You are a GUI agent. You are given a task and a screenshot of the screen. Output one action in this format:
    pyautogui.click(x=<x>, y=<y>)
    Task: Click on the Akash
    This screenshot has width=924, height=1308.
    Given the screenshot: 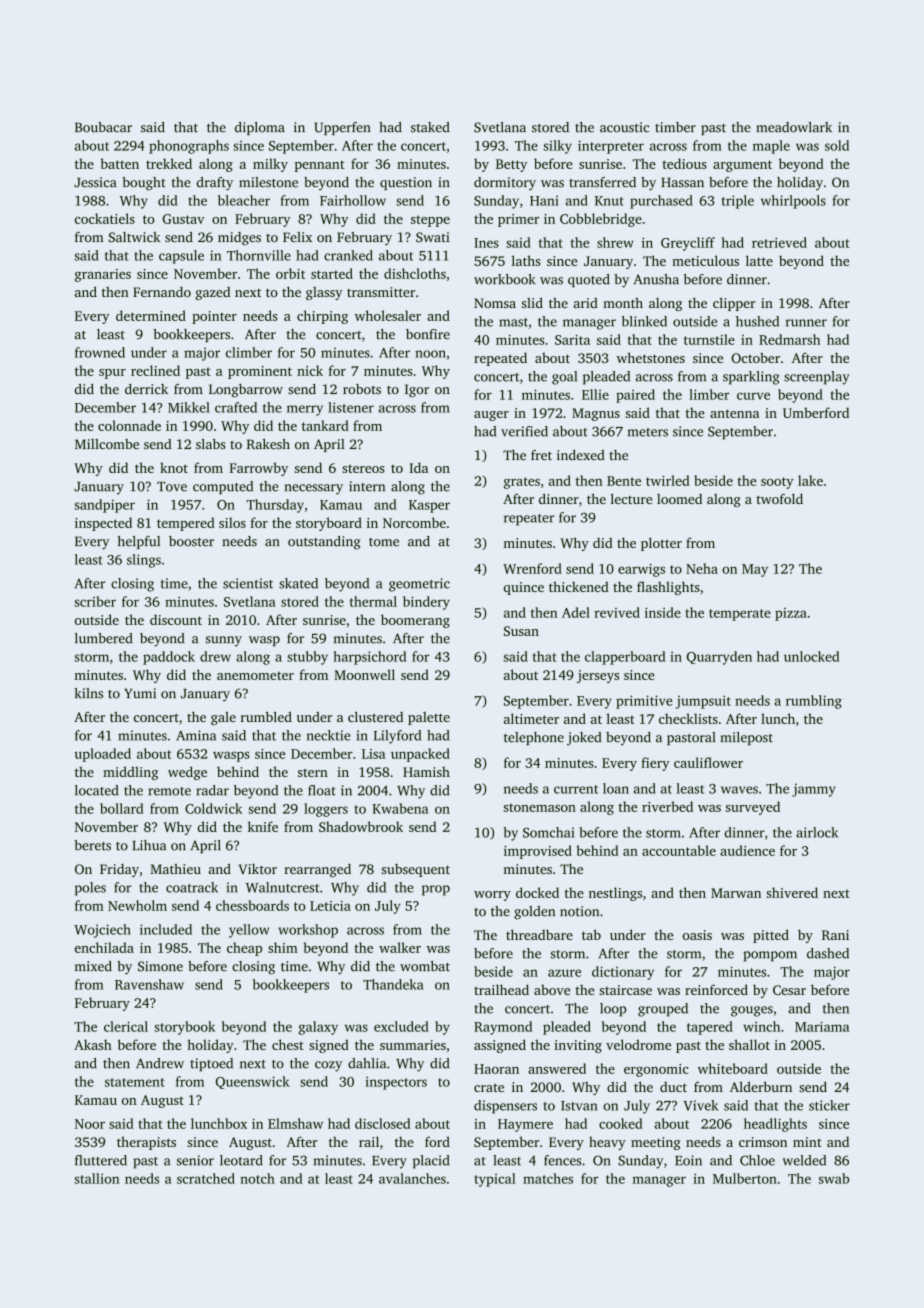 What is the action you would take?
    pyautogui.click(x=93, y=1044)
